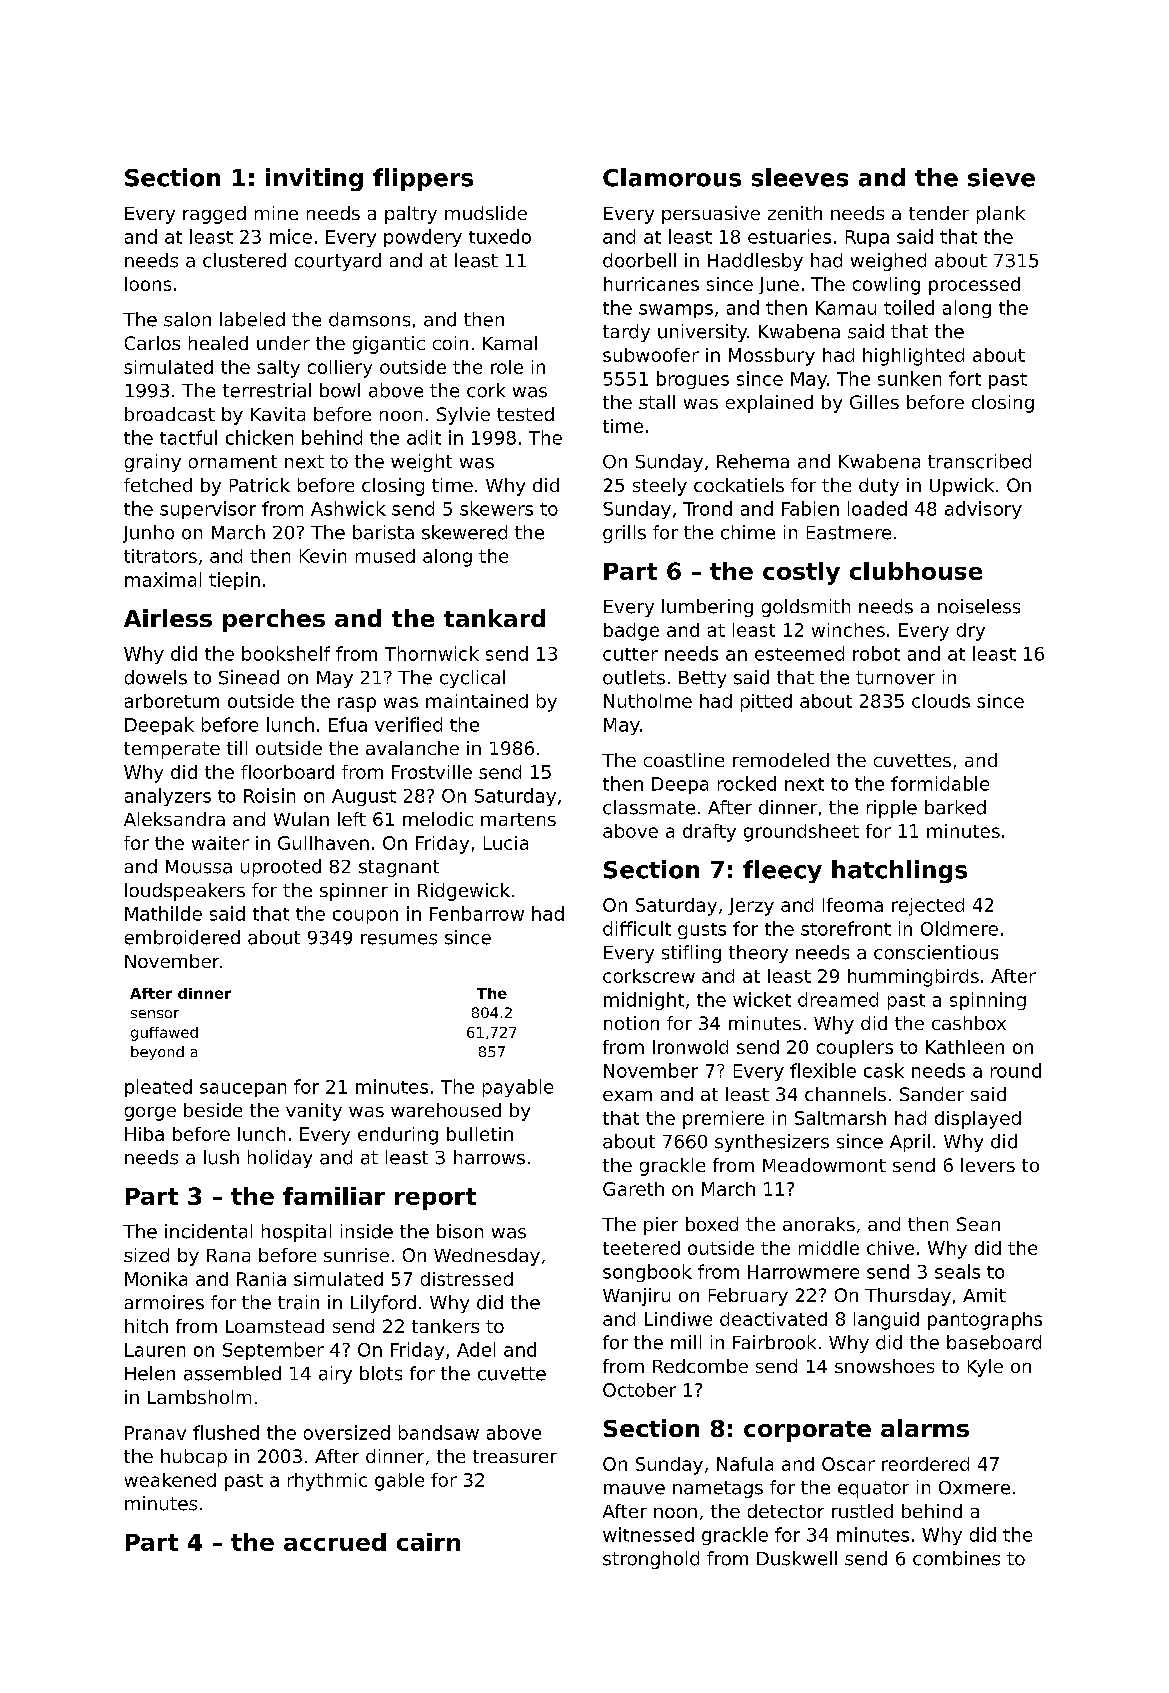 This screenshot has height=1693, width=1169. Describe the element at coordinates (660, 487) in the screenshot. I see `steely` at that location.
